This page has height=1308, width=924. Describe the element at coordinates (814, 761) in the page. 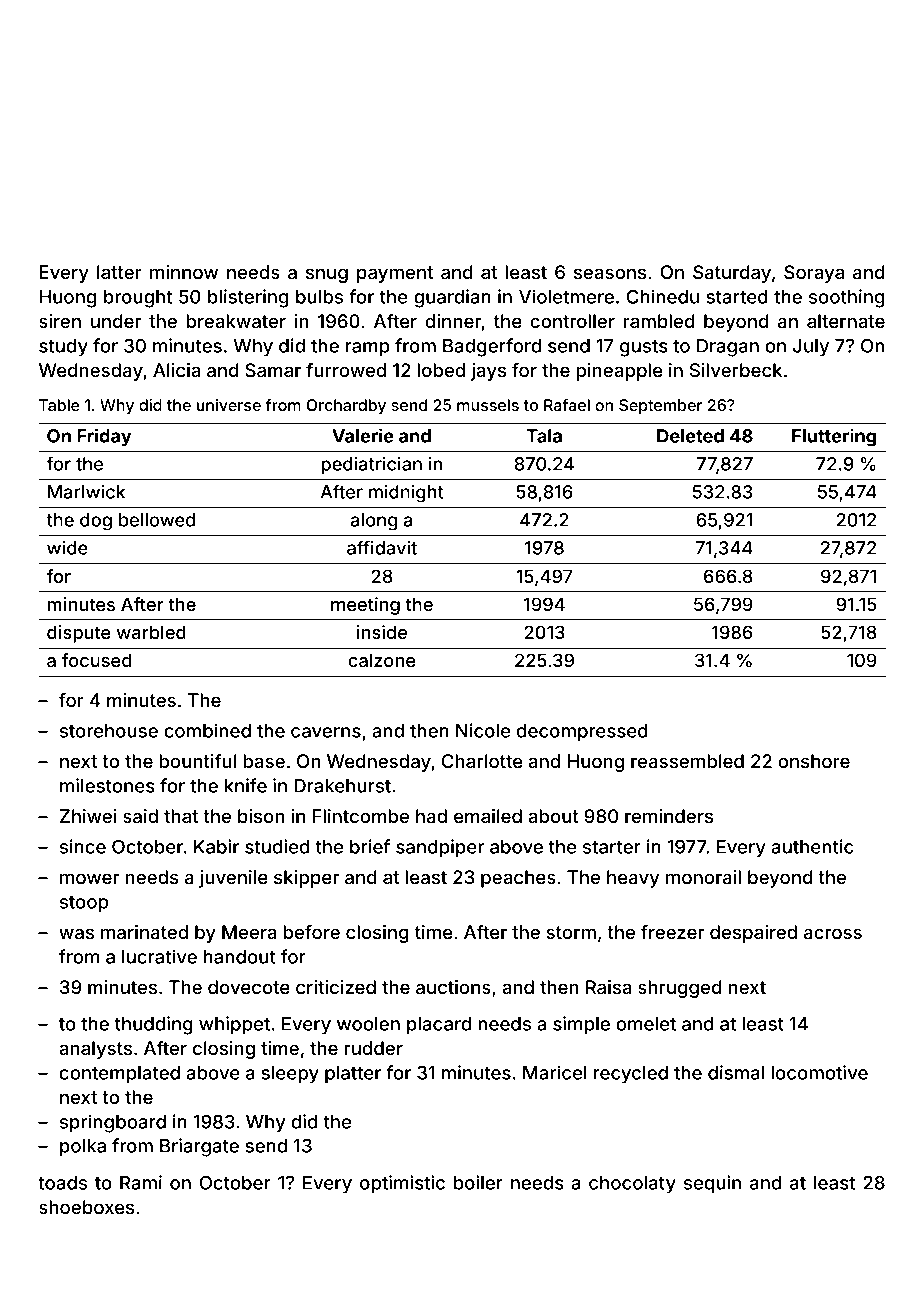

I see `onshore` at that location.
